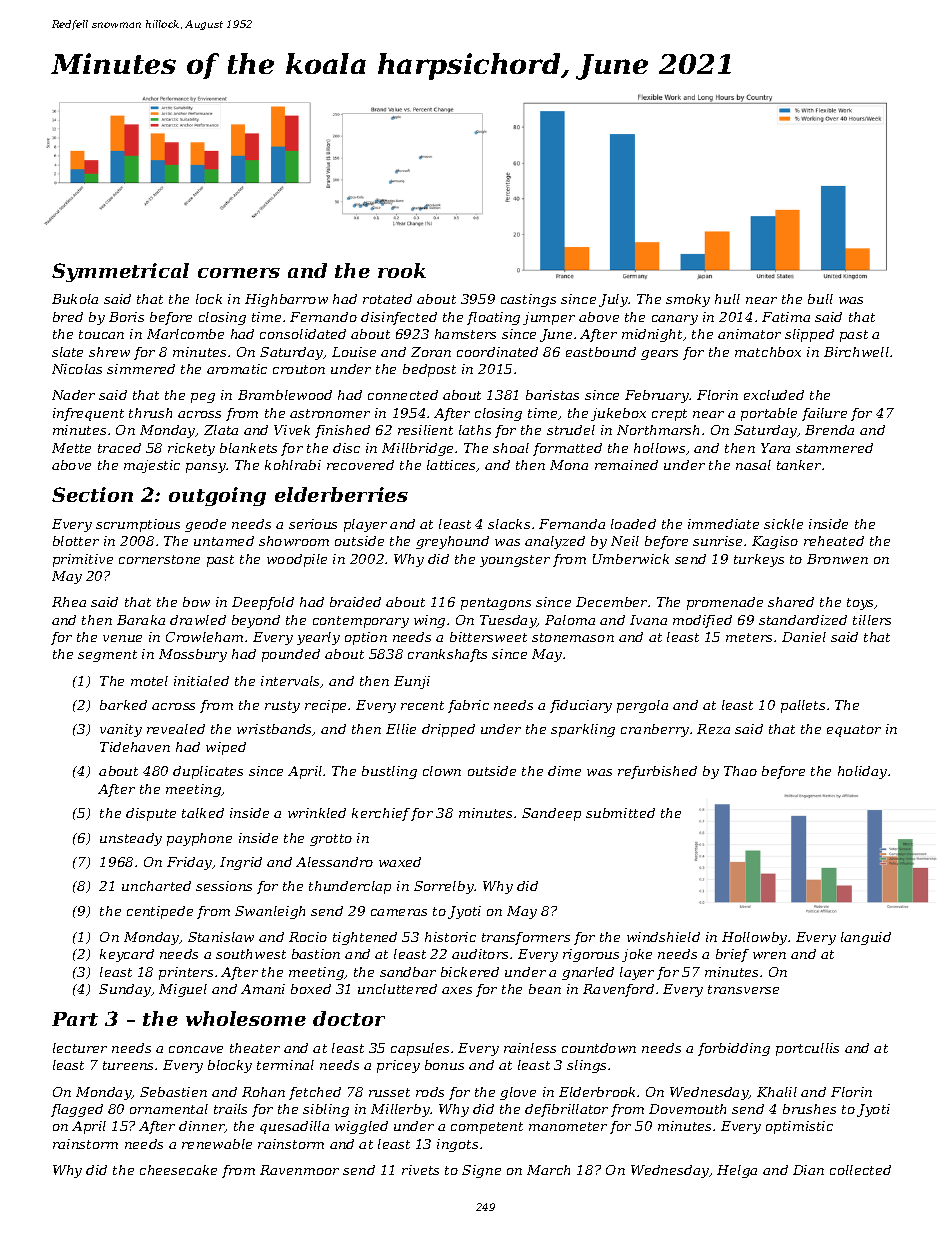 The width and height of the document is (952, 1233). What do you see at coordinates (366, 638) in the document?
I see `option` at bounding box center [366, 638].
